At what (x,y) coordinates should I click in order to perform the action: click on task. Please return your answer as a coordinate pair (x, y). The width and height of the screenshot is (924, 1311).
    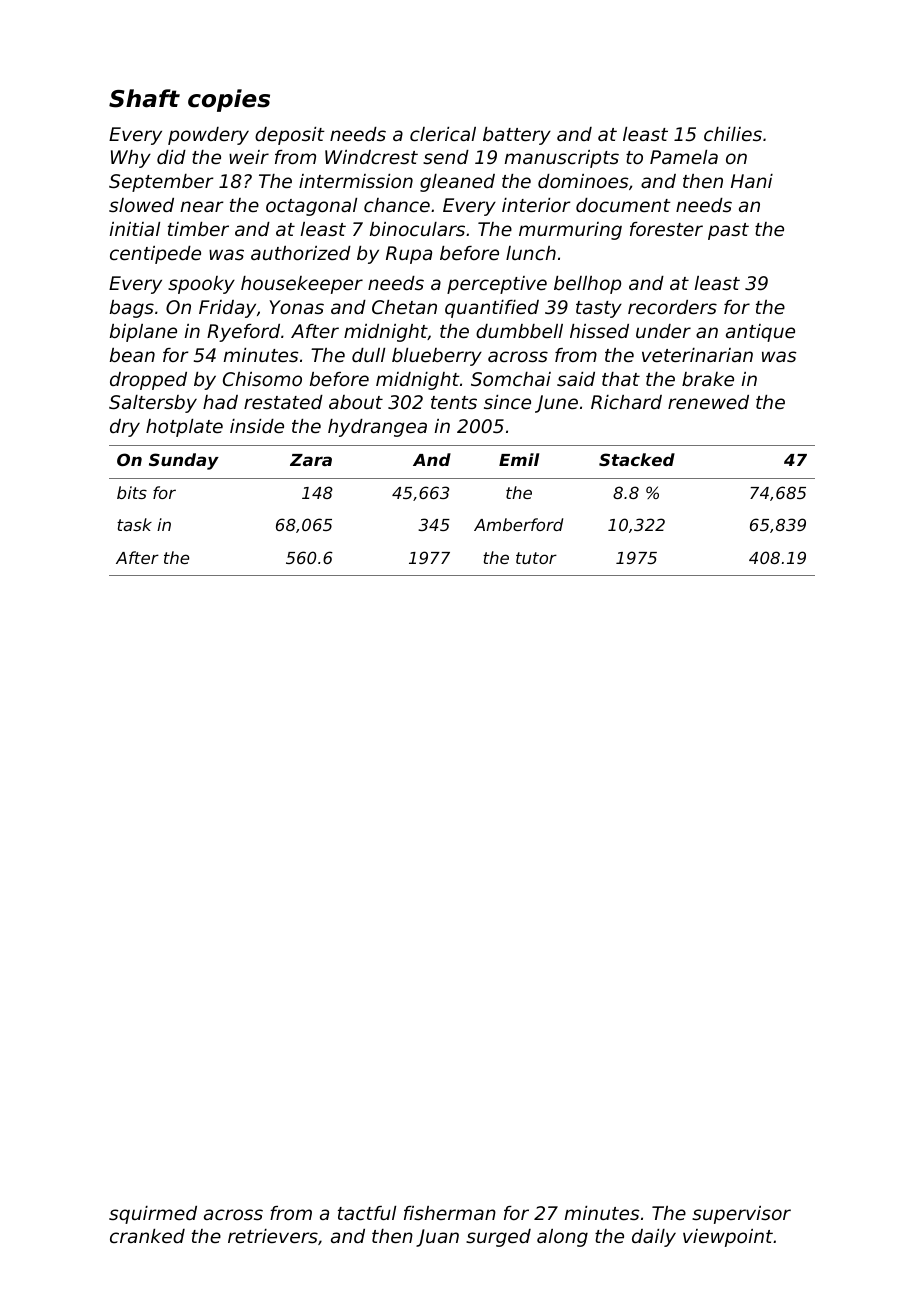
    Looking at the image, I should click on (134, 524).
